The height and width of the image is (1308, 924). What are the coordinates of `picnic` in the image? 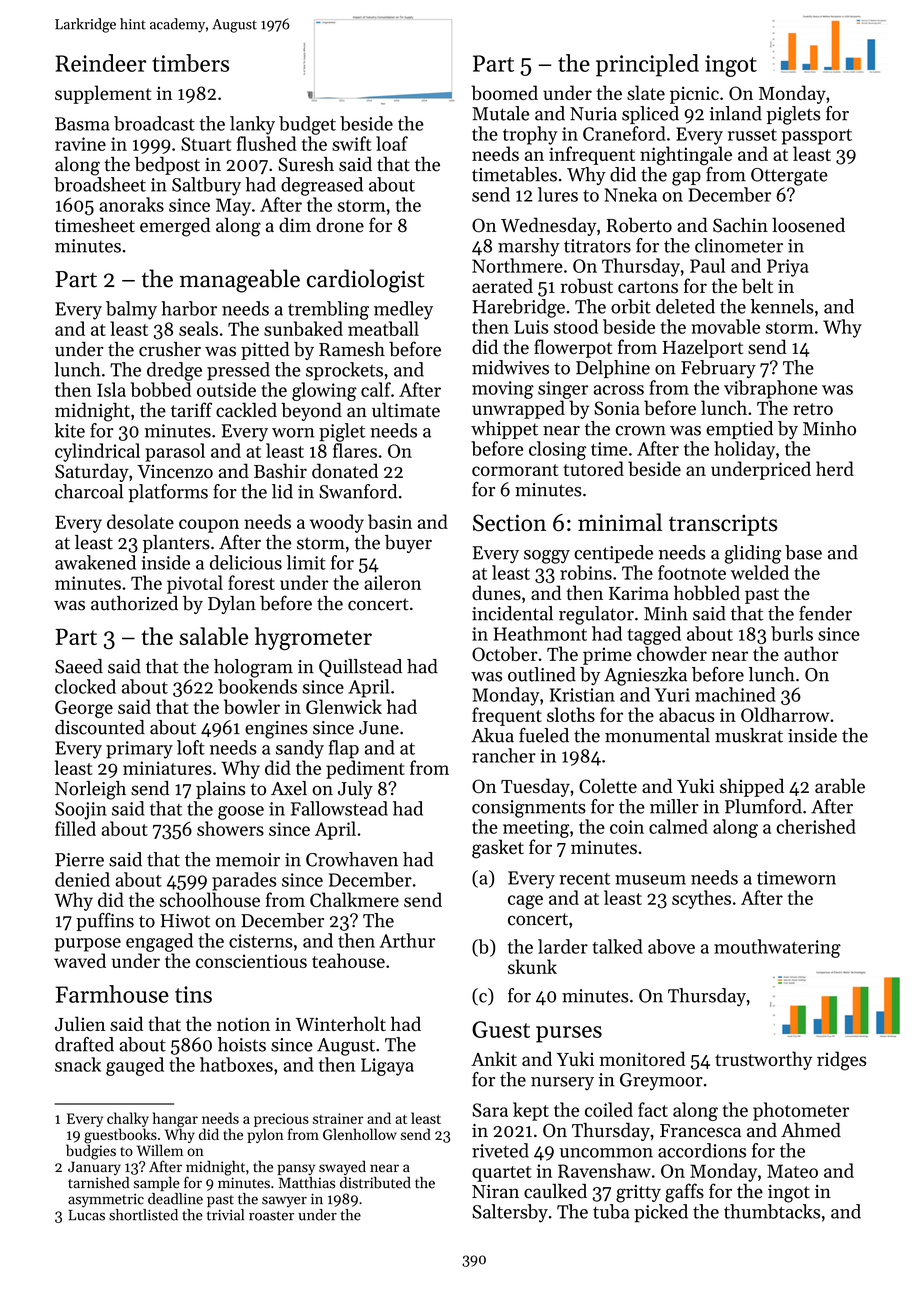 It's located at (694, 95).
